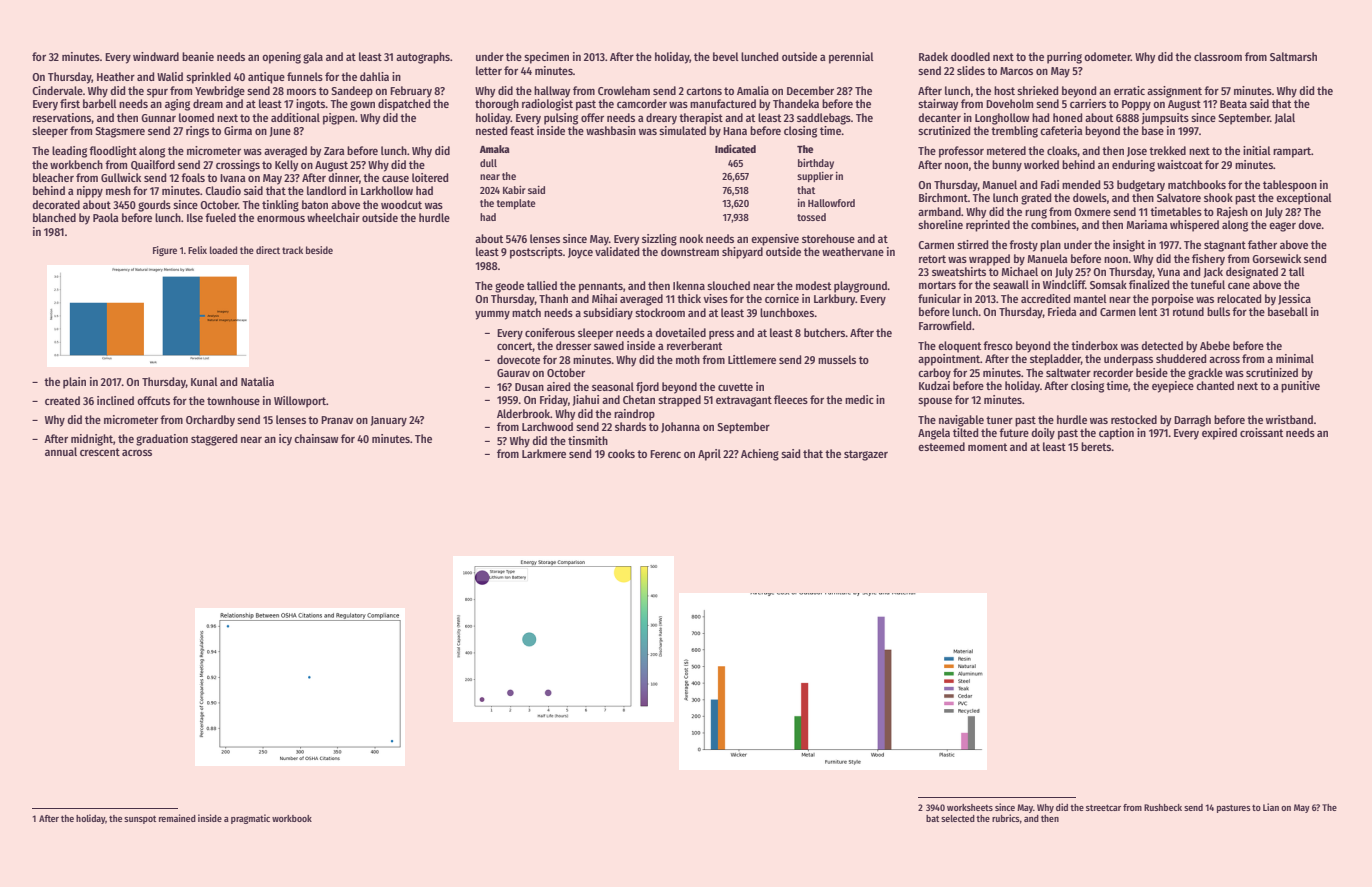 The image size is (1372, 887). I want to click on bevel, so click(726, 56).
